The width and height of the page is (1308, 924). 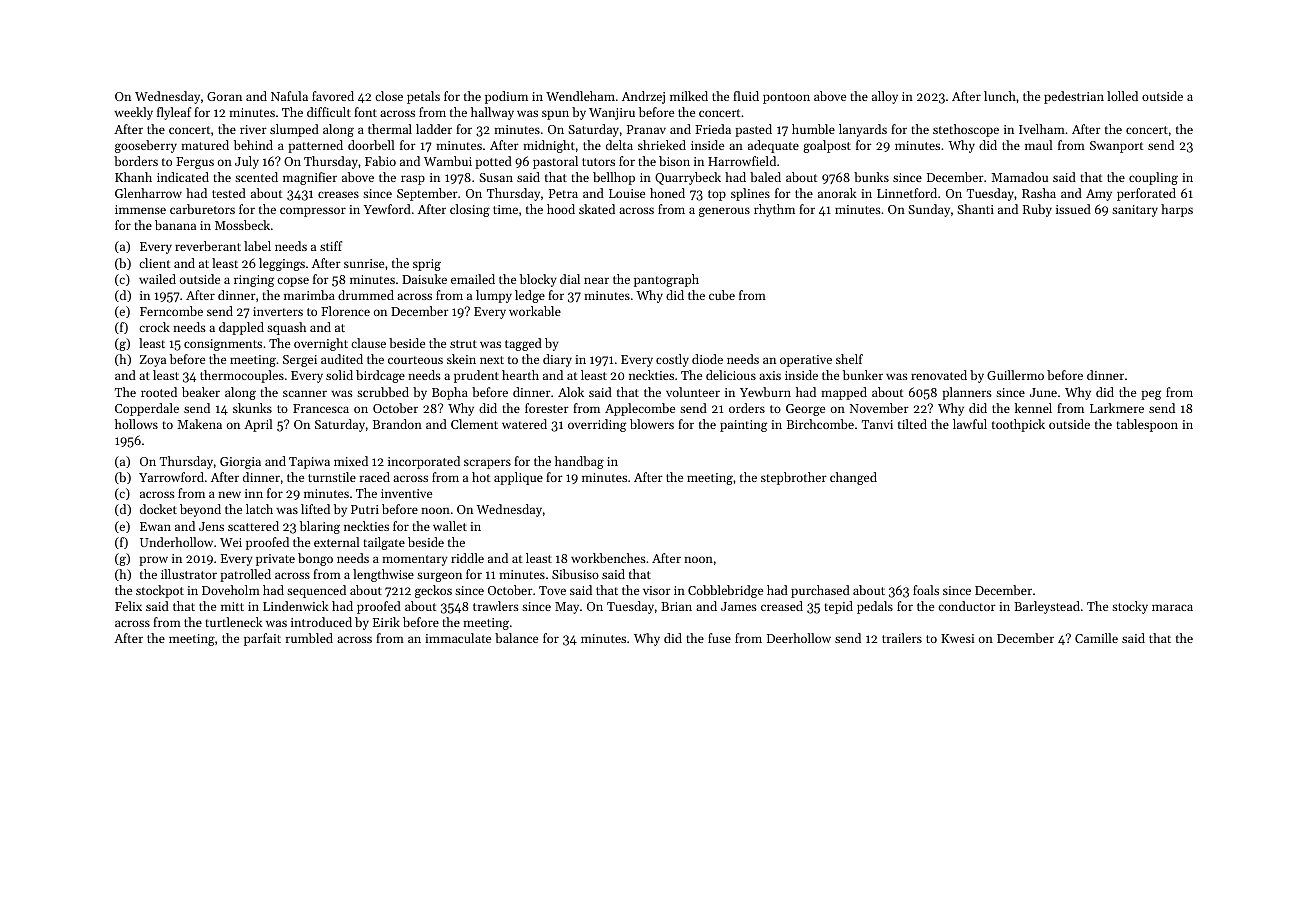 I want to click on fluid, so click(x=746, y=96).
